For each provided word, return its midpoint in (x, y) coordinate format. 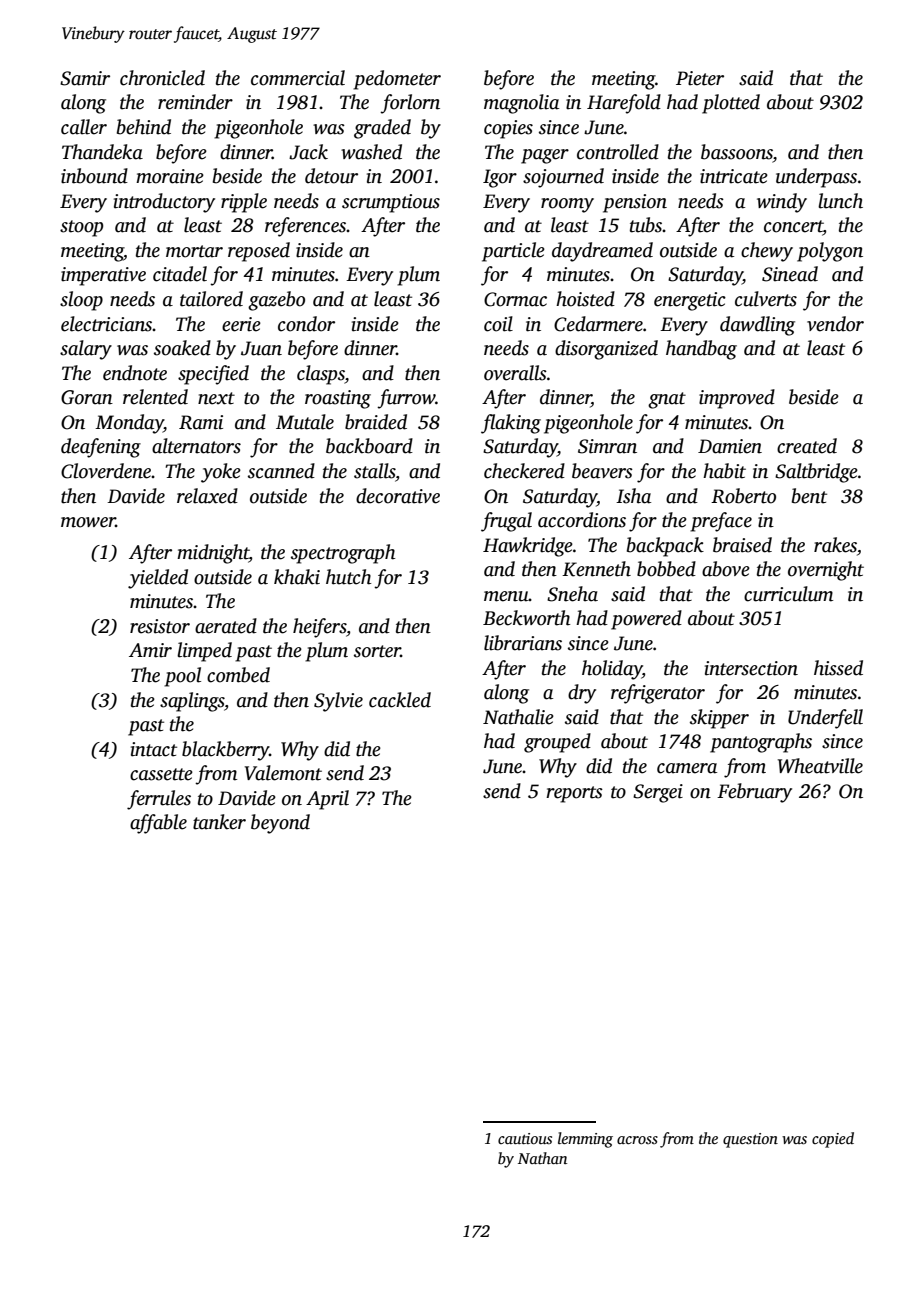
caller (84, 127)
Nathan (542, 1158)
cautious (525, 1138)
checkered (524, 471)
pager (545, 156)
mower (88, 522)
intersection (751, 668)
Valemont (283, 773)
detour (331, 176)
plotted (731, 104)
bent (809, 496)
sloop (81, 301)
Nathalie (518, 717)
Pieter (700, 78)
